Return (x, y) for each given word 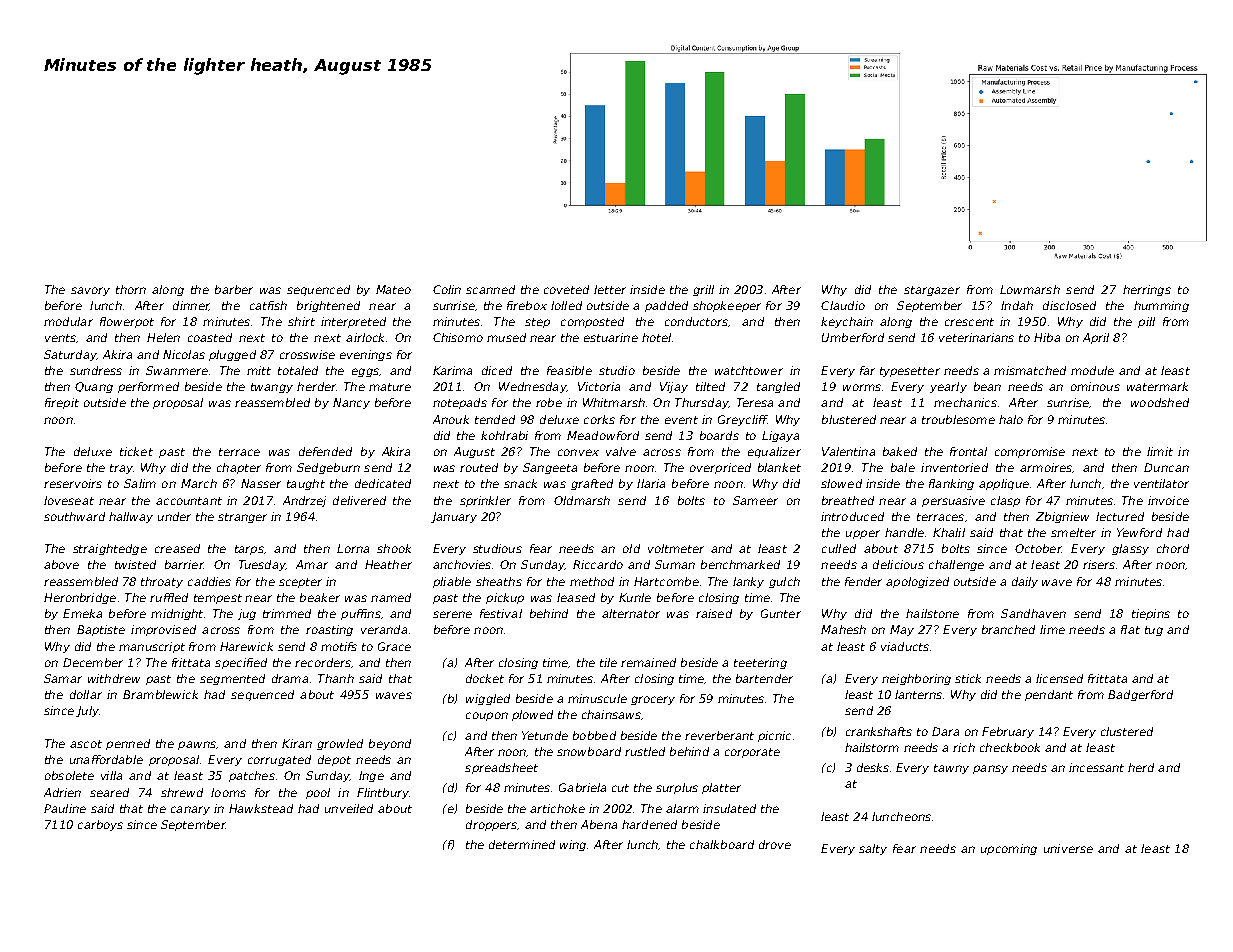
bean (987, 386)
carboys (100, 825)
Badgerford (1140, 695)
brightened (328, 306)
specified (241, 663)
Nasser (261, 483)
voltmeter (676, 548)
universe (1068, 848)
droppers (492, 825)
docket (485, 678)
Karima (452, 370)
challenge (956, 565)
